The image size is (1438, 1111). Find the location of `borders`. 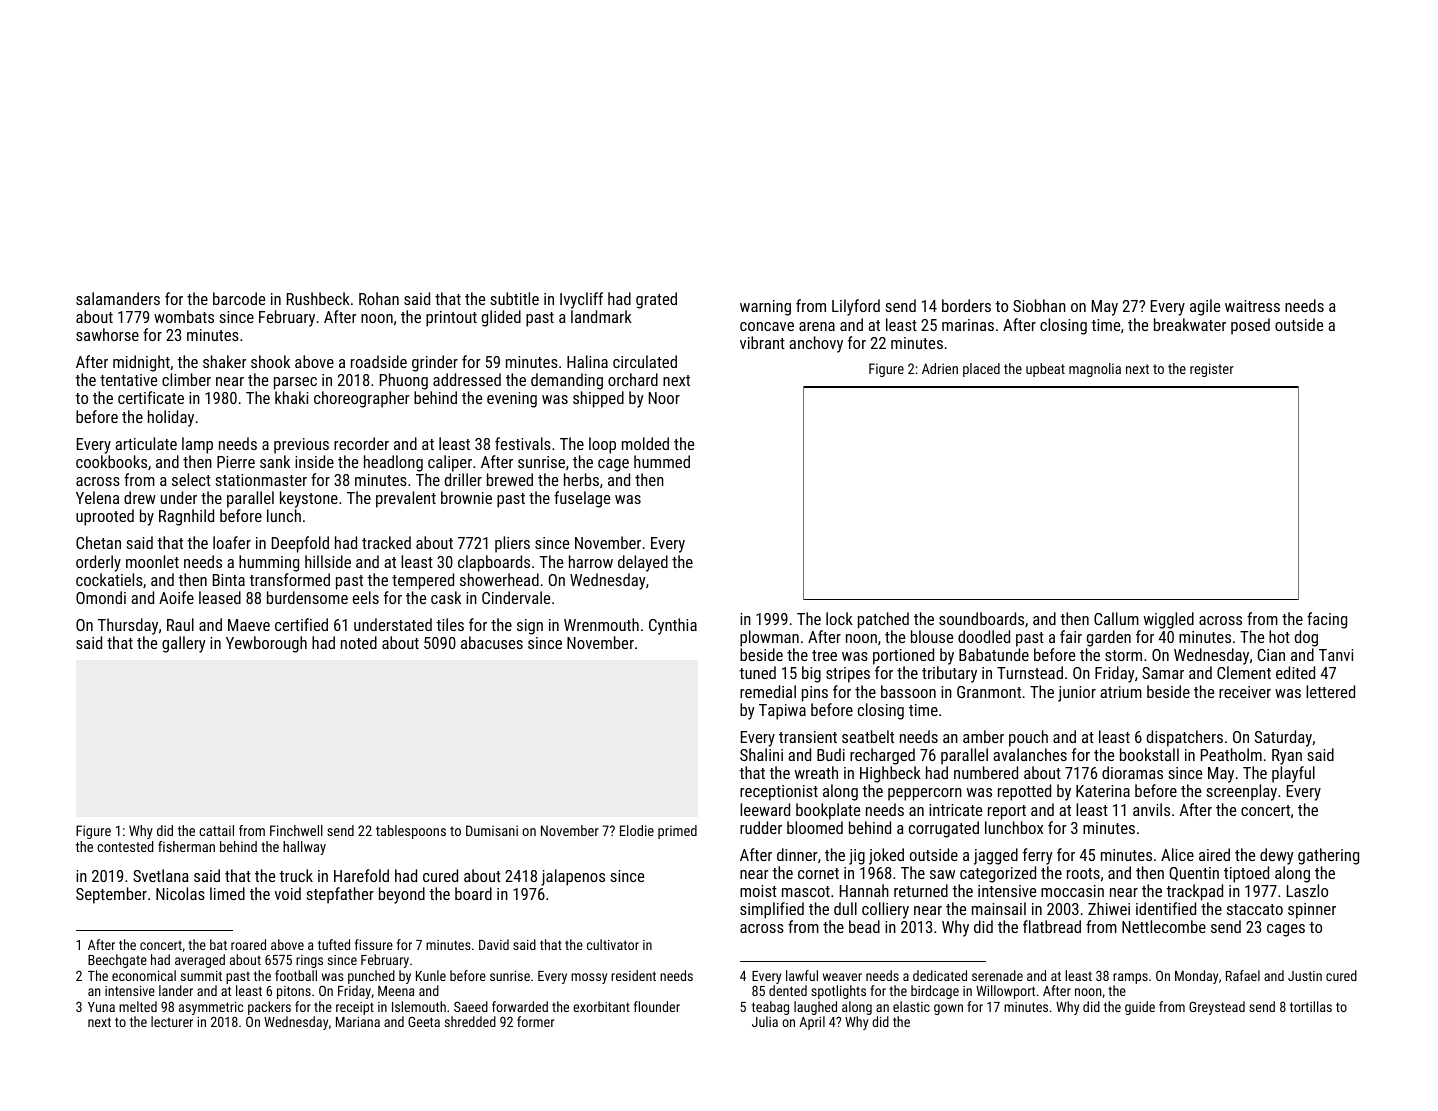

borders is located at coordinates (966, 305).
